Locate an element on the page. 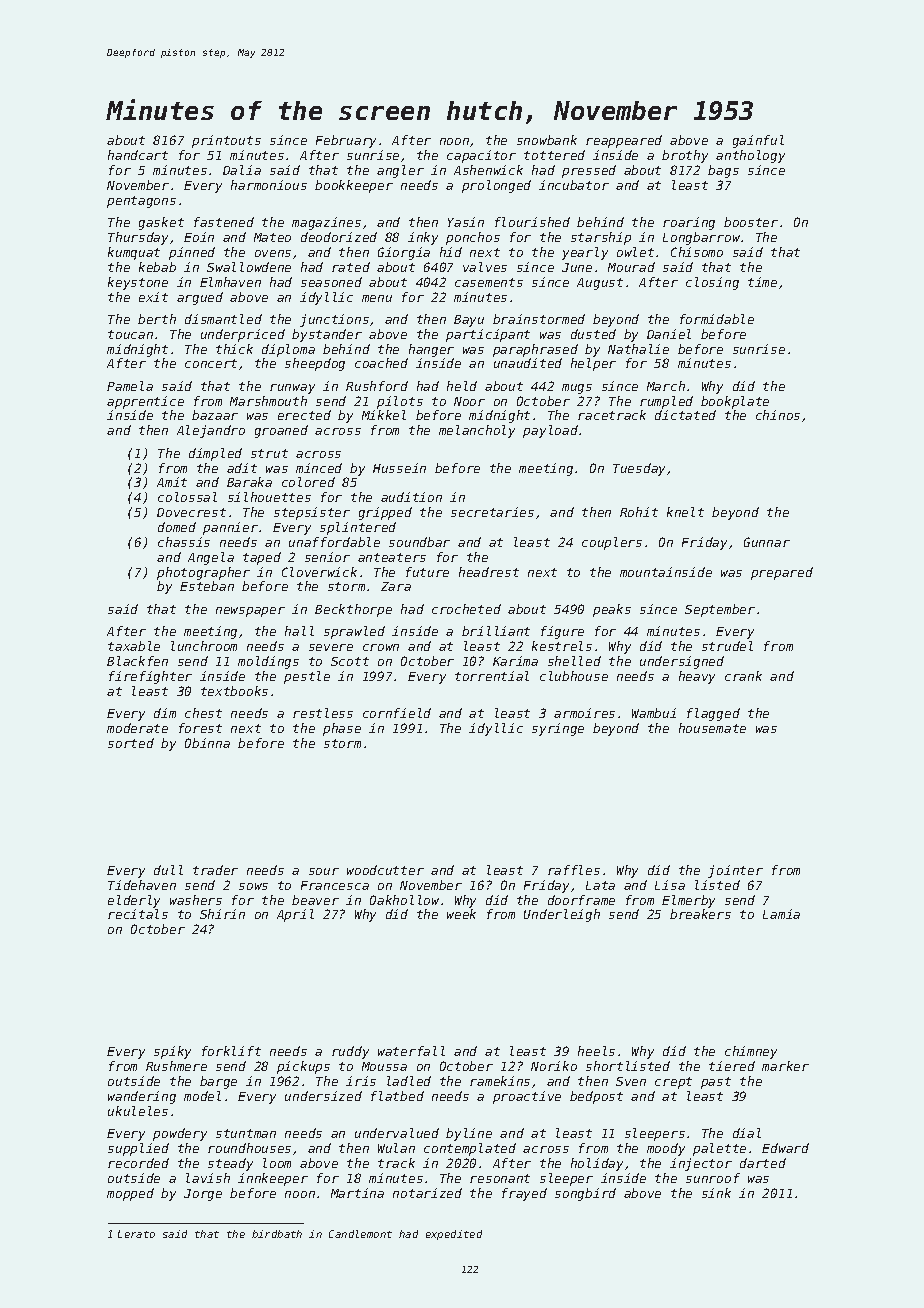 Image resolution: width=924 pixels, height=1308 pixels. wandering is located at coordinates (142, 1097).
